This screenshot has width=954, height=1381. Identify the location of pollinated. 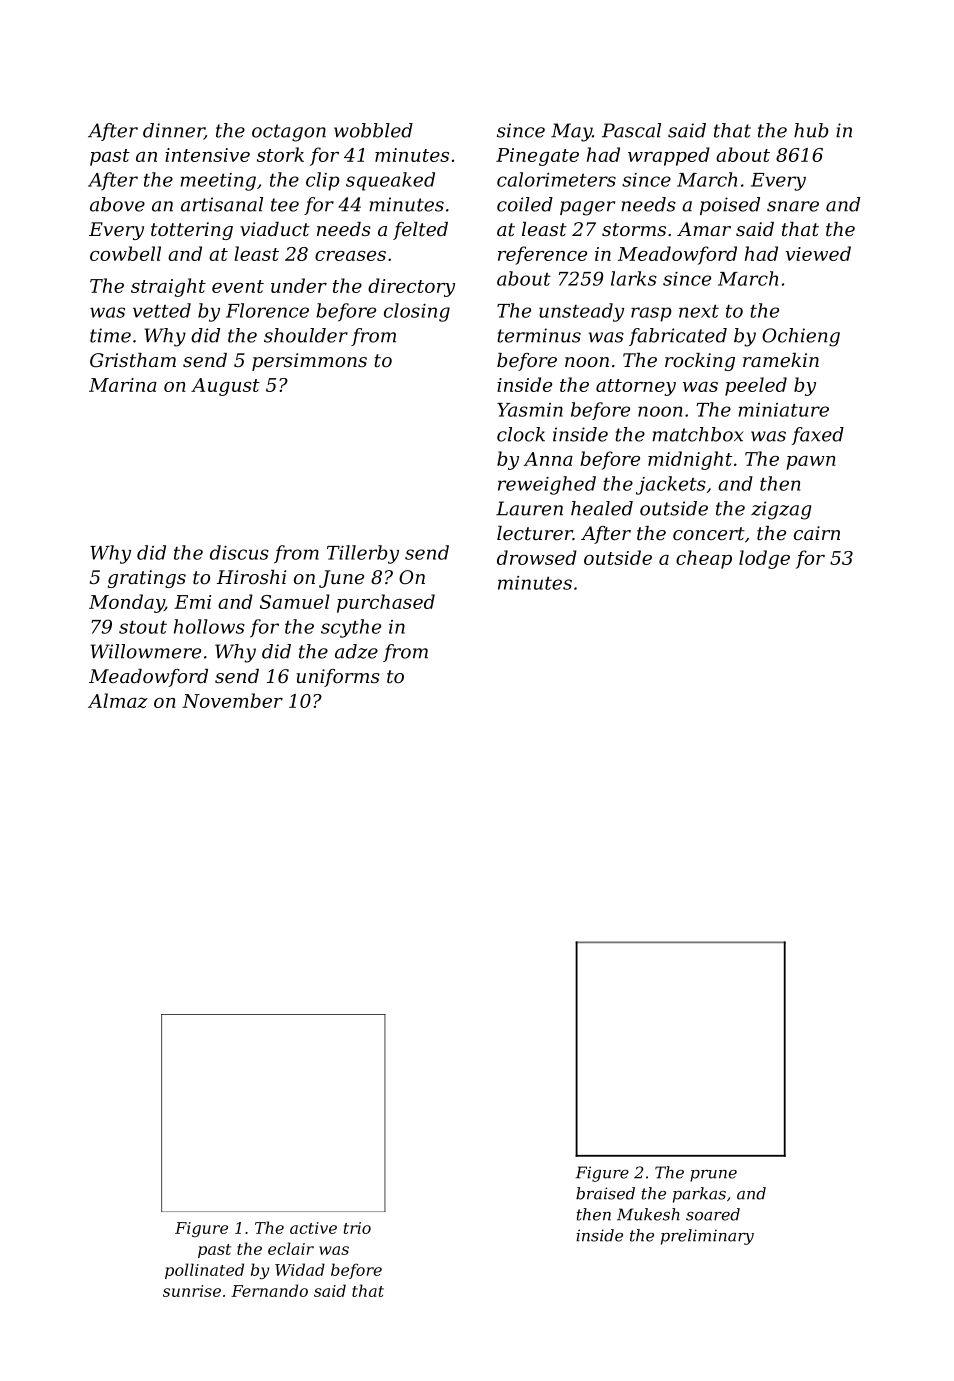
(204, 1271).
